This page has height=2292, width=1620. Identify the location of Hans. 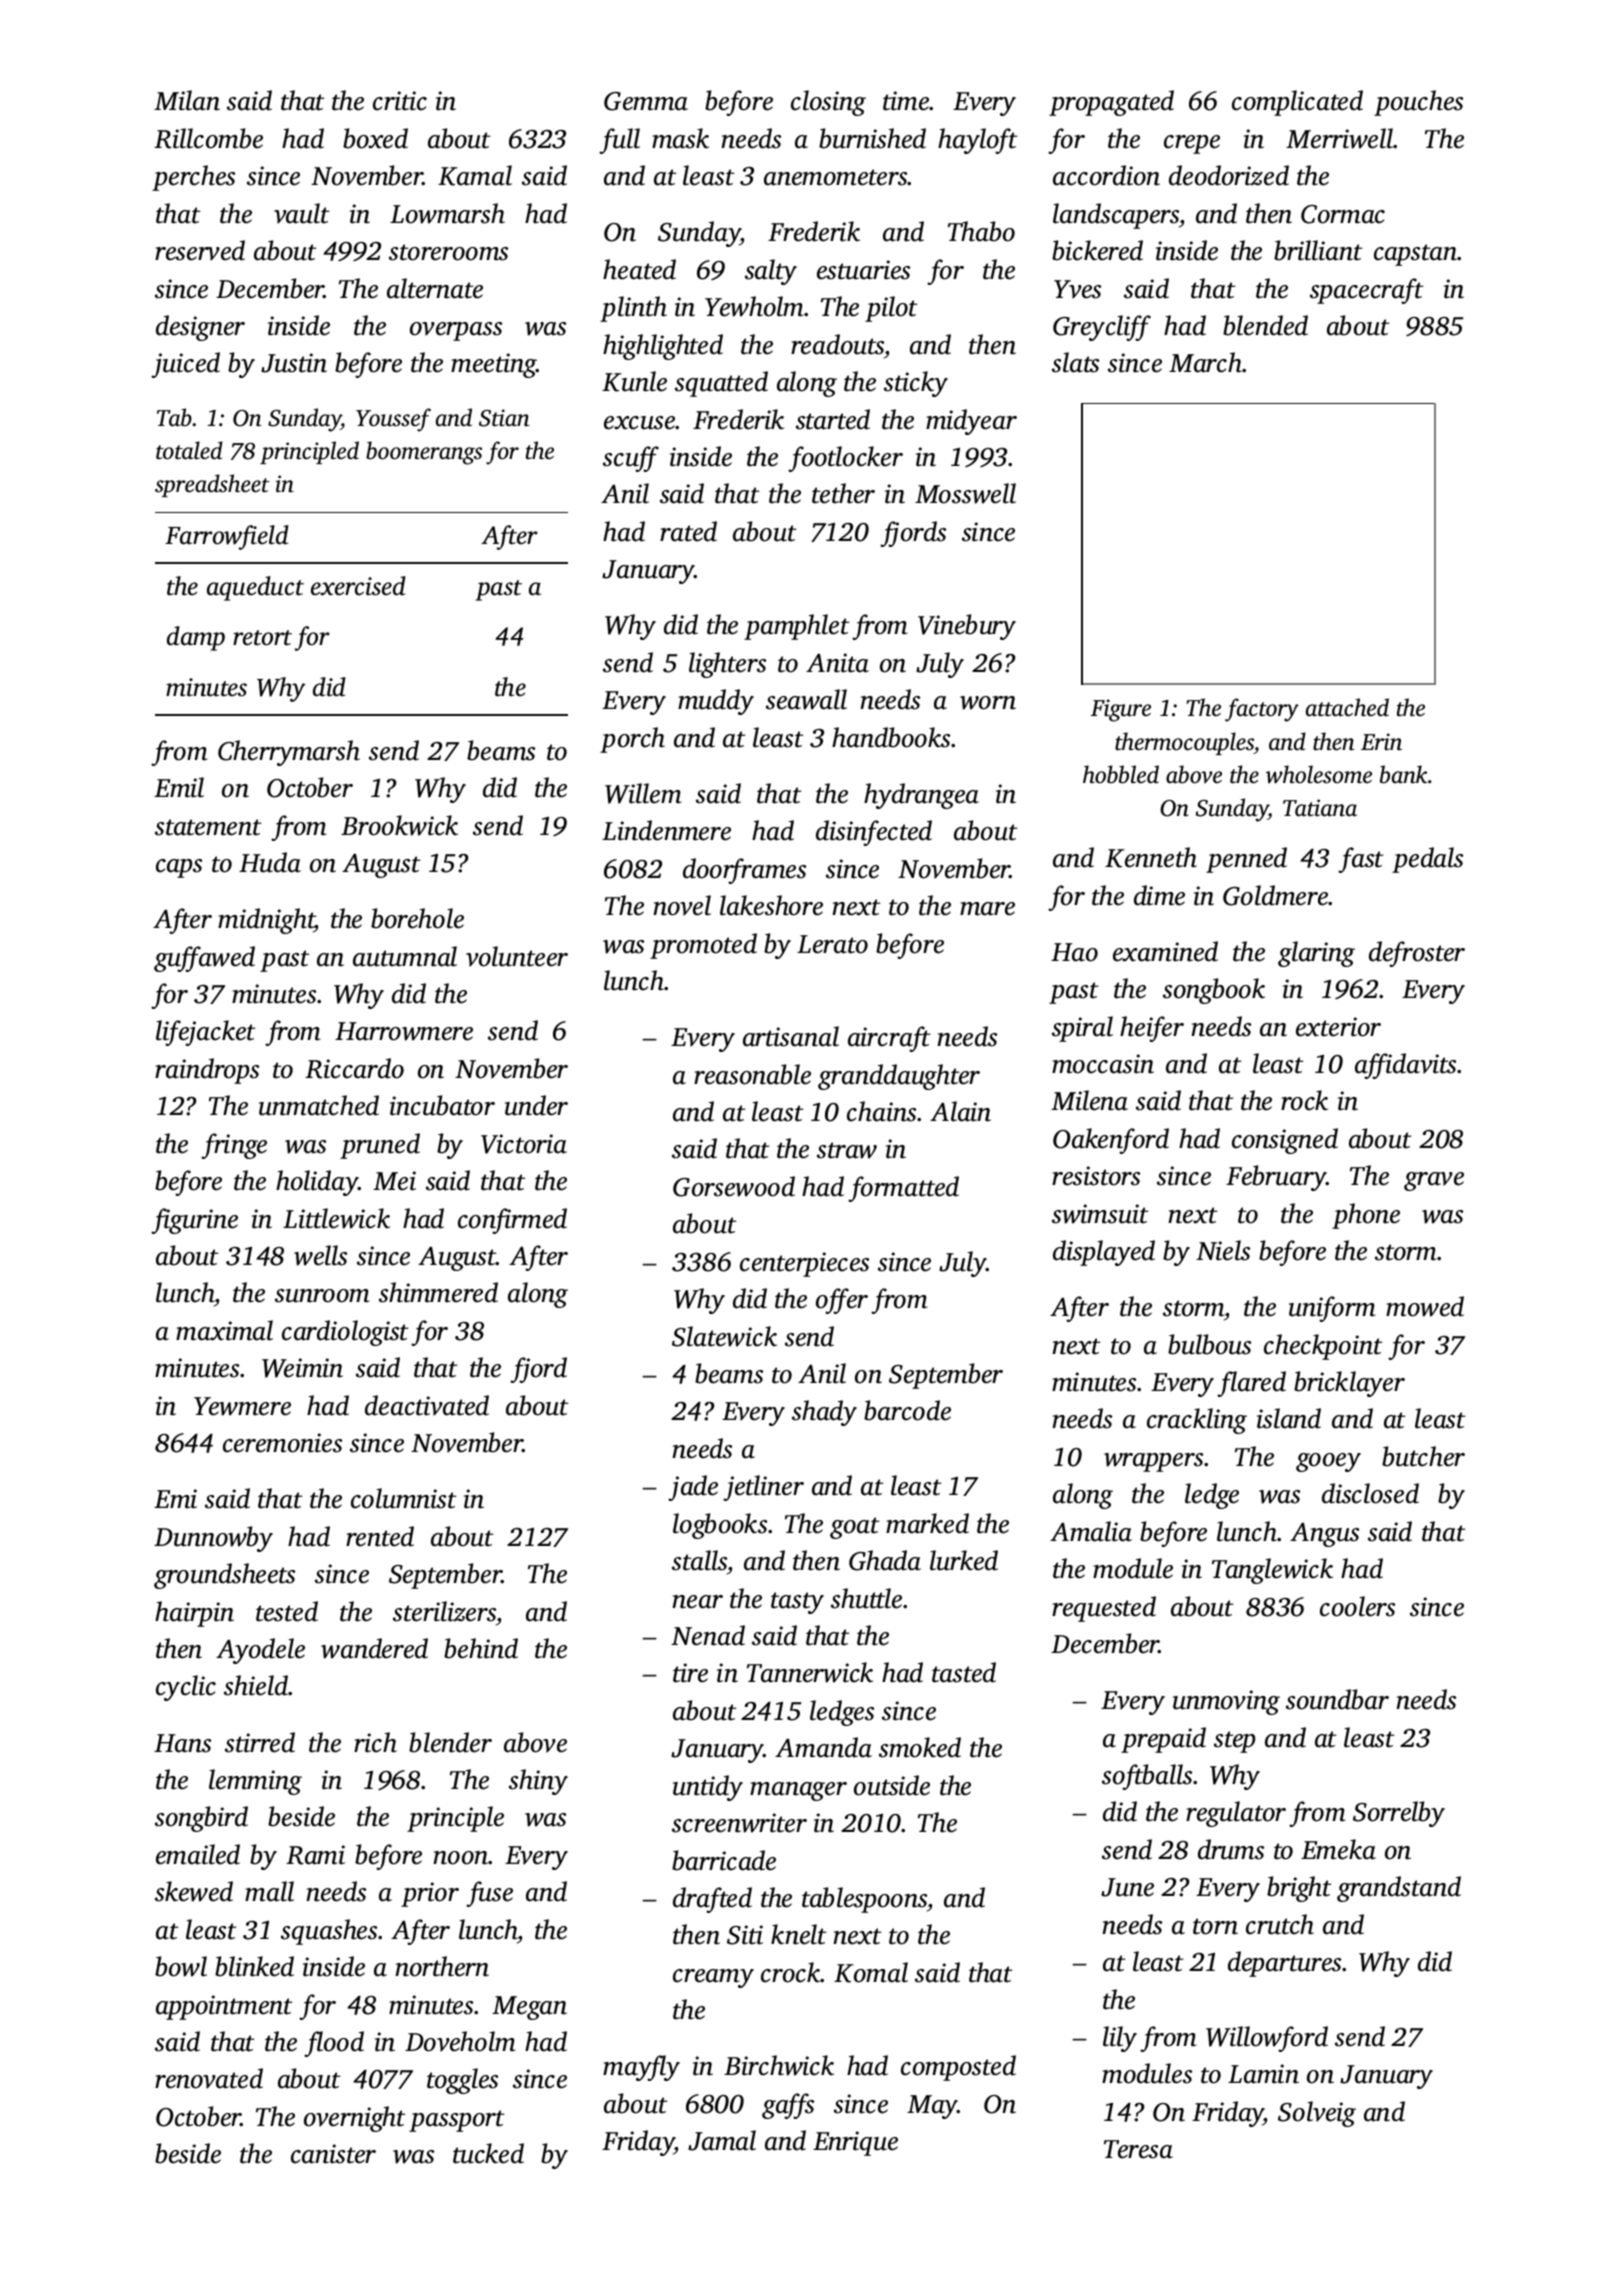
(182, 1743).
